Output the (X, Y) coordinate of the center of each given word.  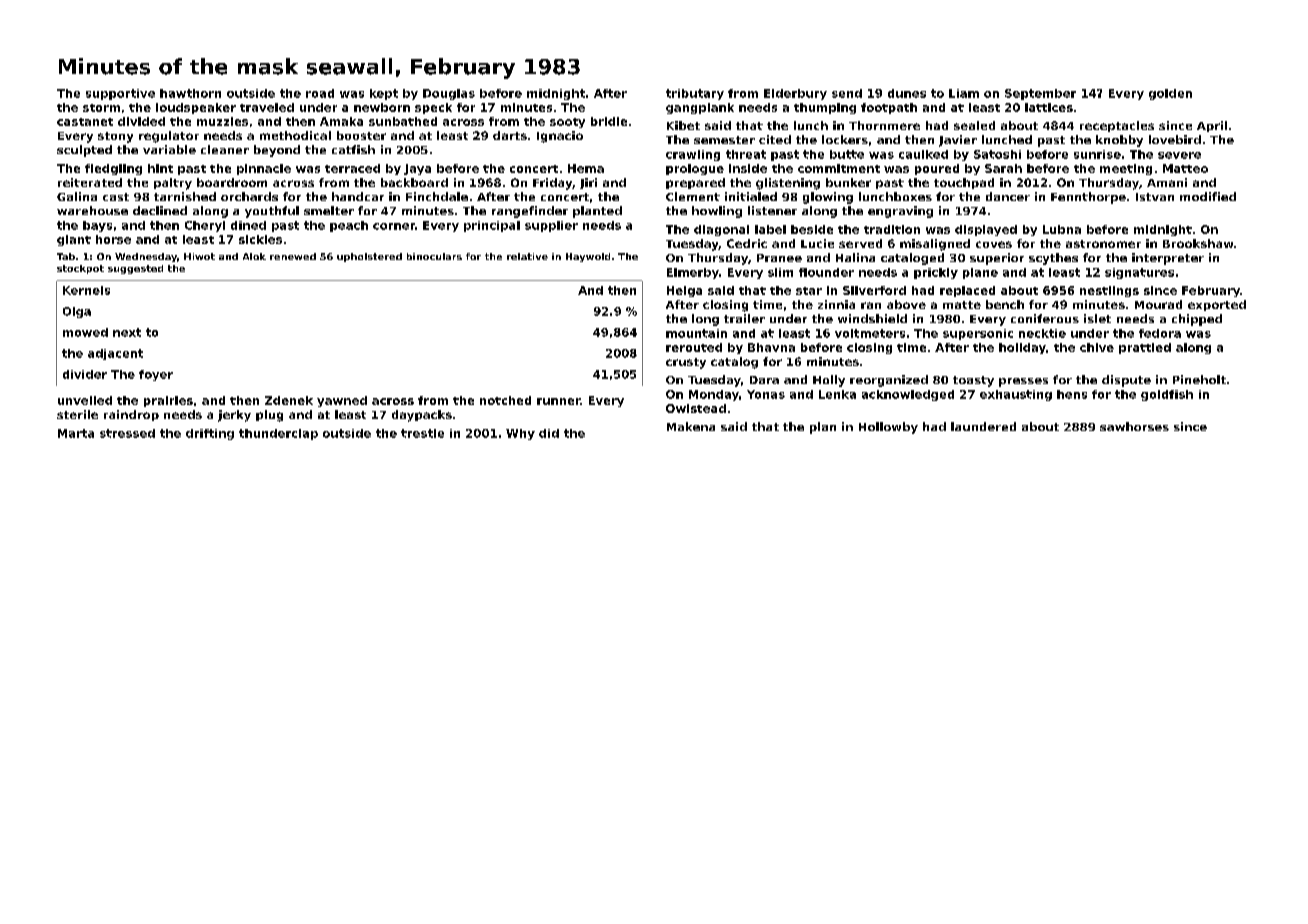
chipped (1197, 320)
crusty (686, 363)
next (127, 332)
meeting (1126, 169)
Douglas (449, 94)
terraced (352, 168)
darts (510, 135)
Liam (964, 93)
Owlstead (696, 408)
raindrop (131, 415)
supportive (120, 94)
